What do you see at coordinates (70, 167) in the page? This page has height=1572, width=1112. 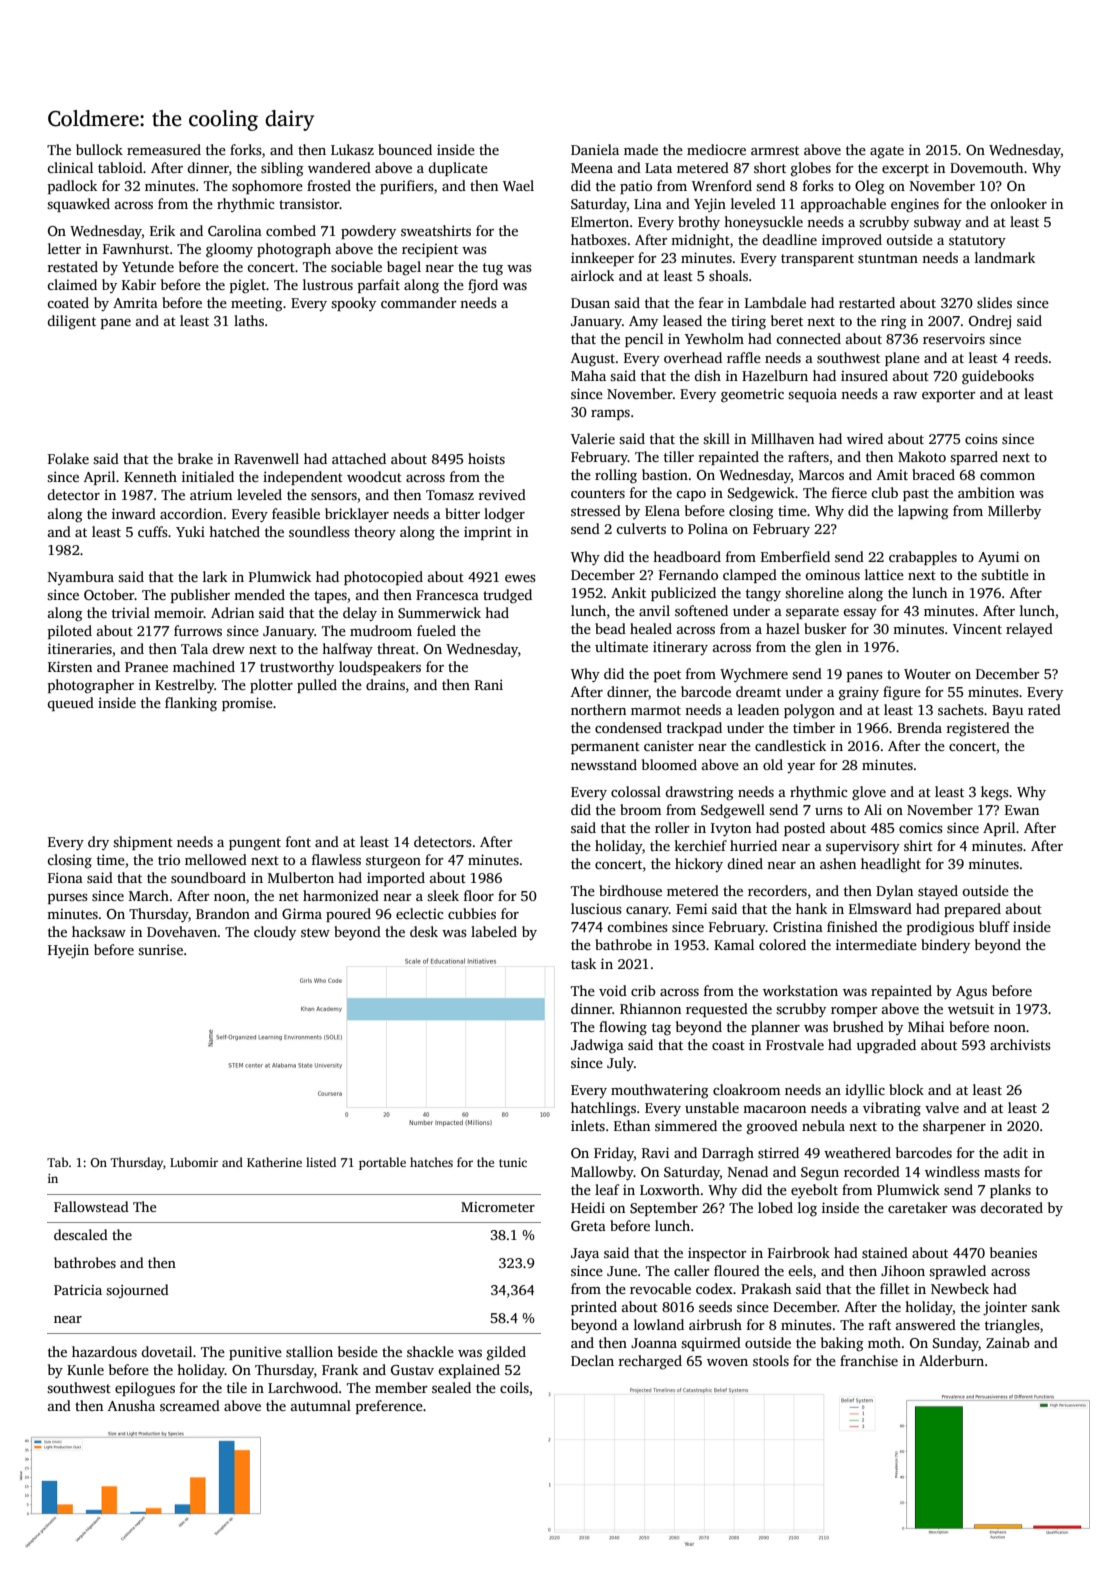 I see `clinical` at bounding box center [70, 167].
